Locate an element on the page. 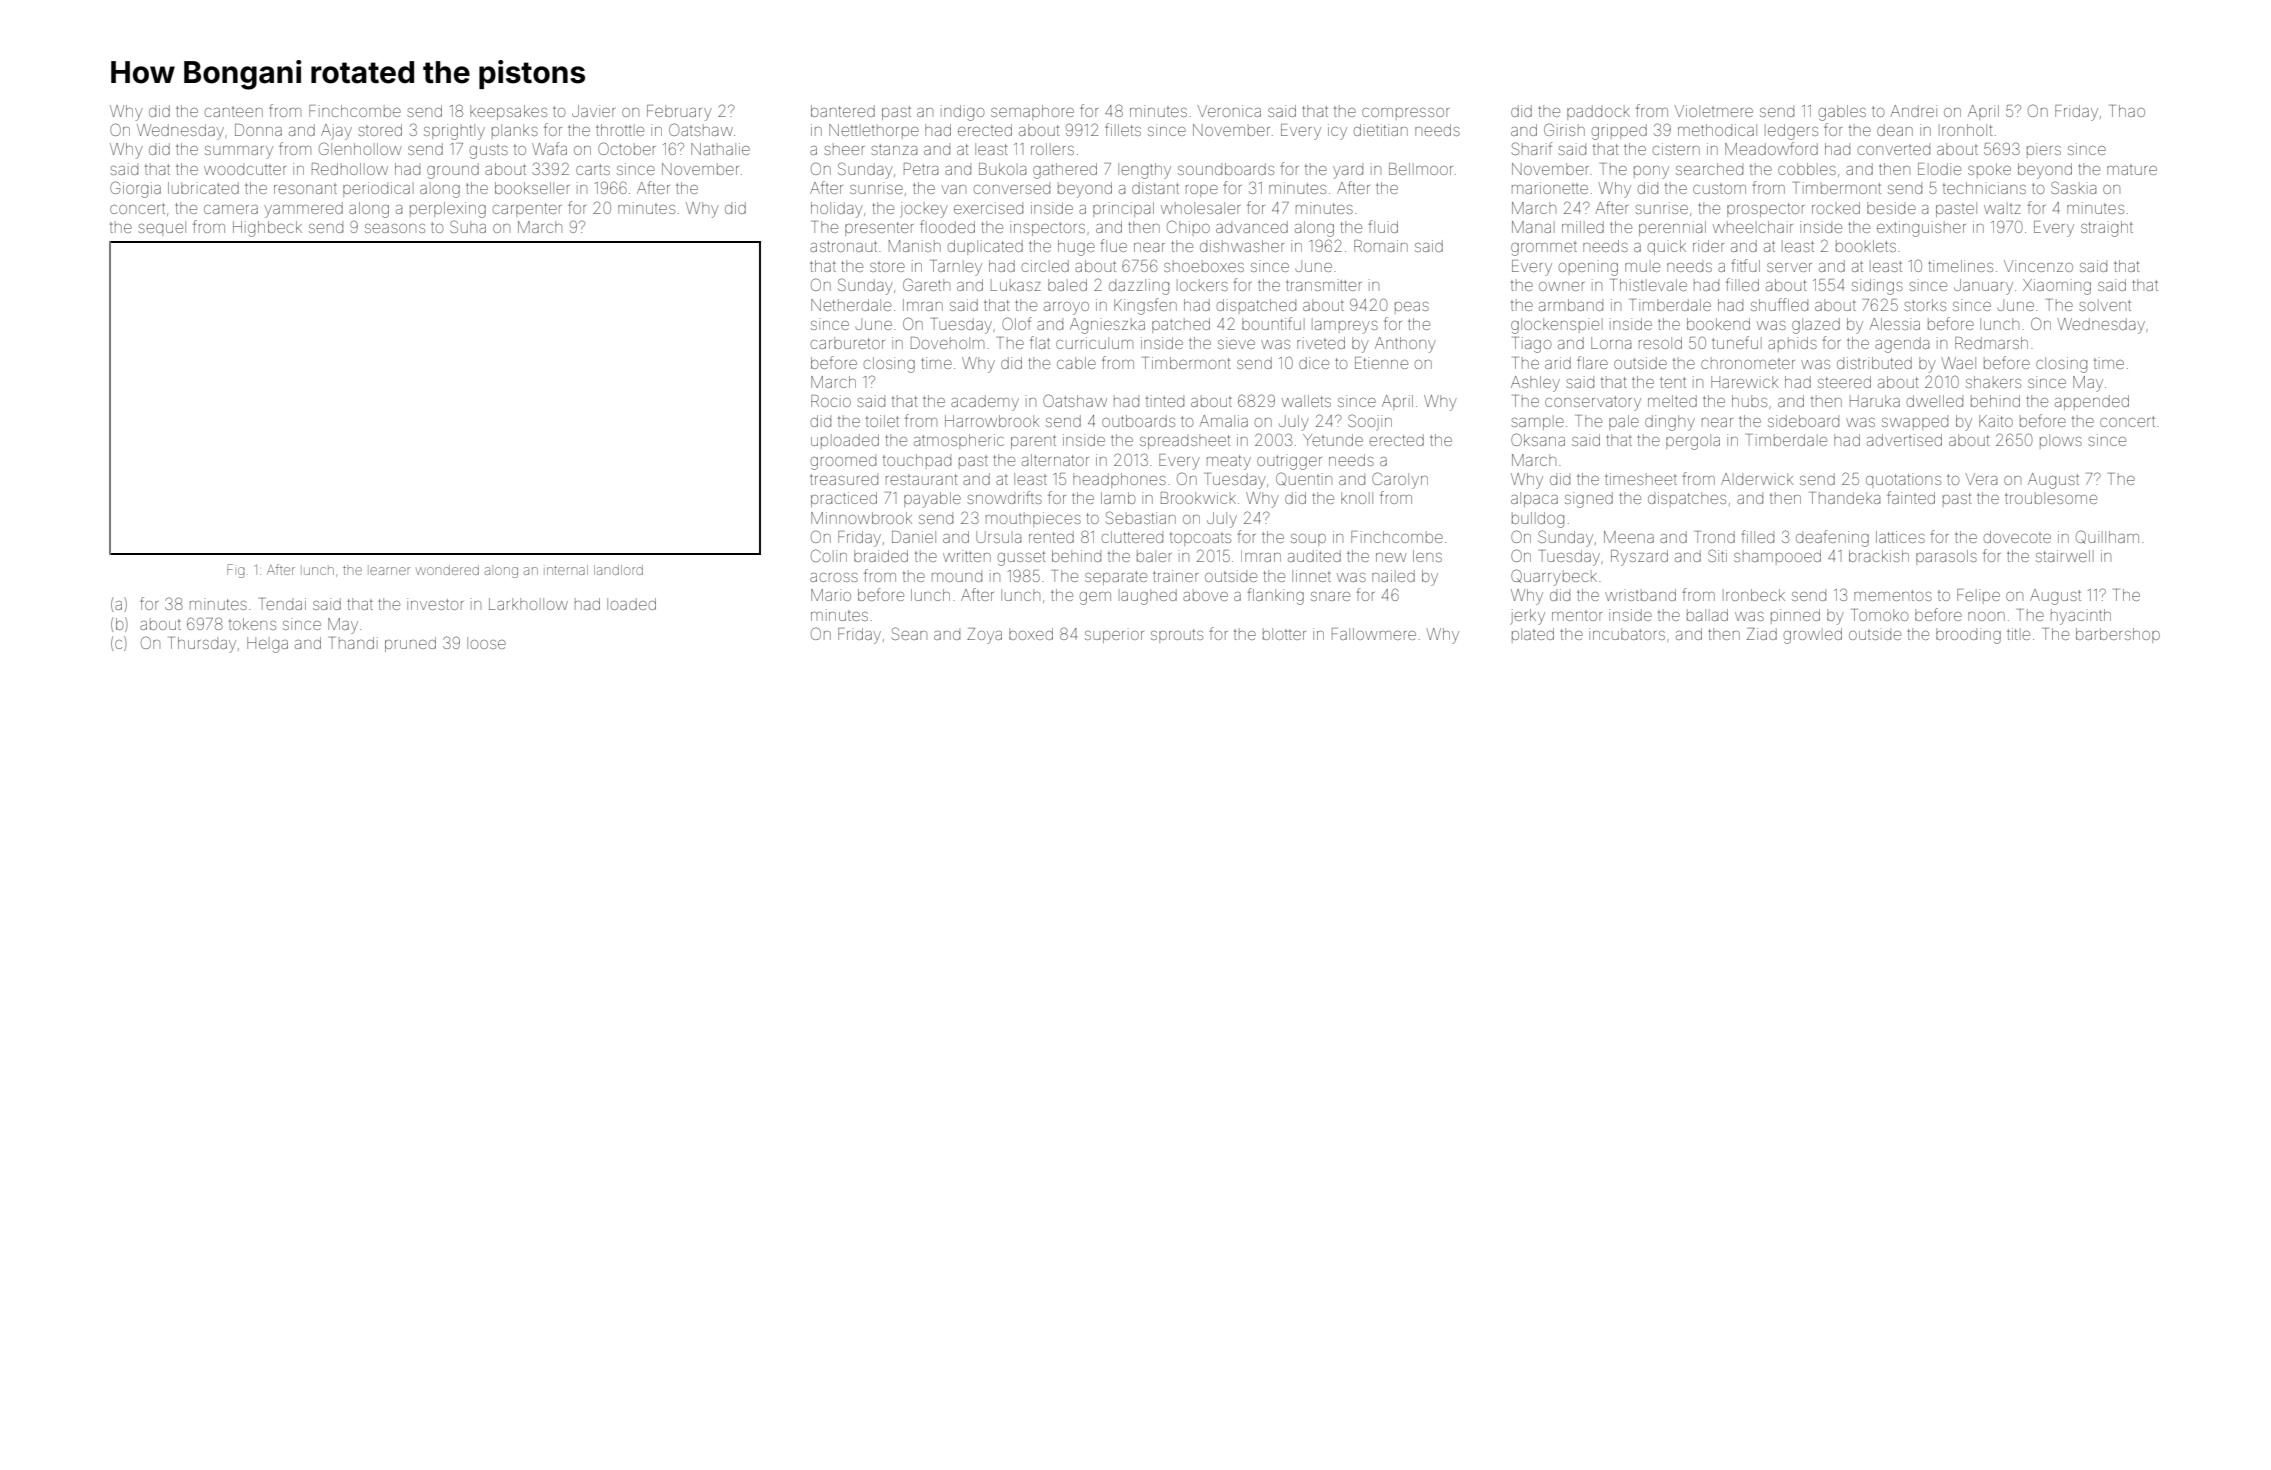 This page has height=1470, width=2271. pruned is located at coordinates (410, 644).
